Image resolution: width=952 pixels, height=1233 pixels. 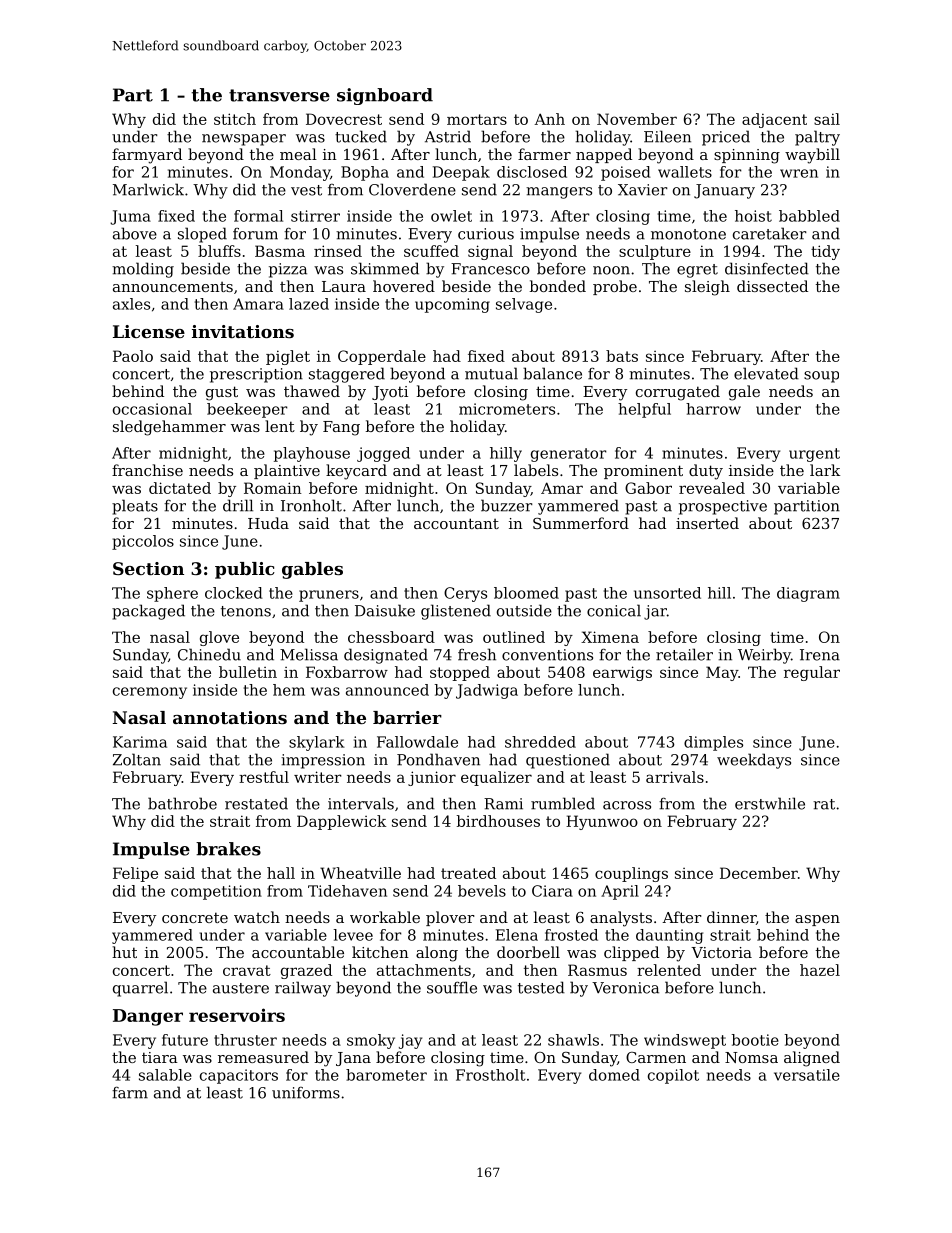 I want to click on babbled, so click(x=809, y=216).
